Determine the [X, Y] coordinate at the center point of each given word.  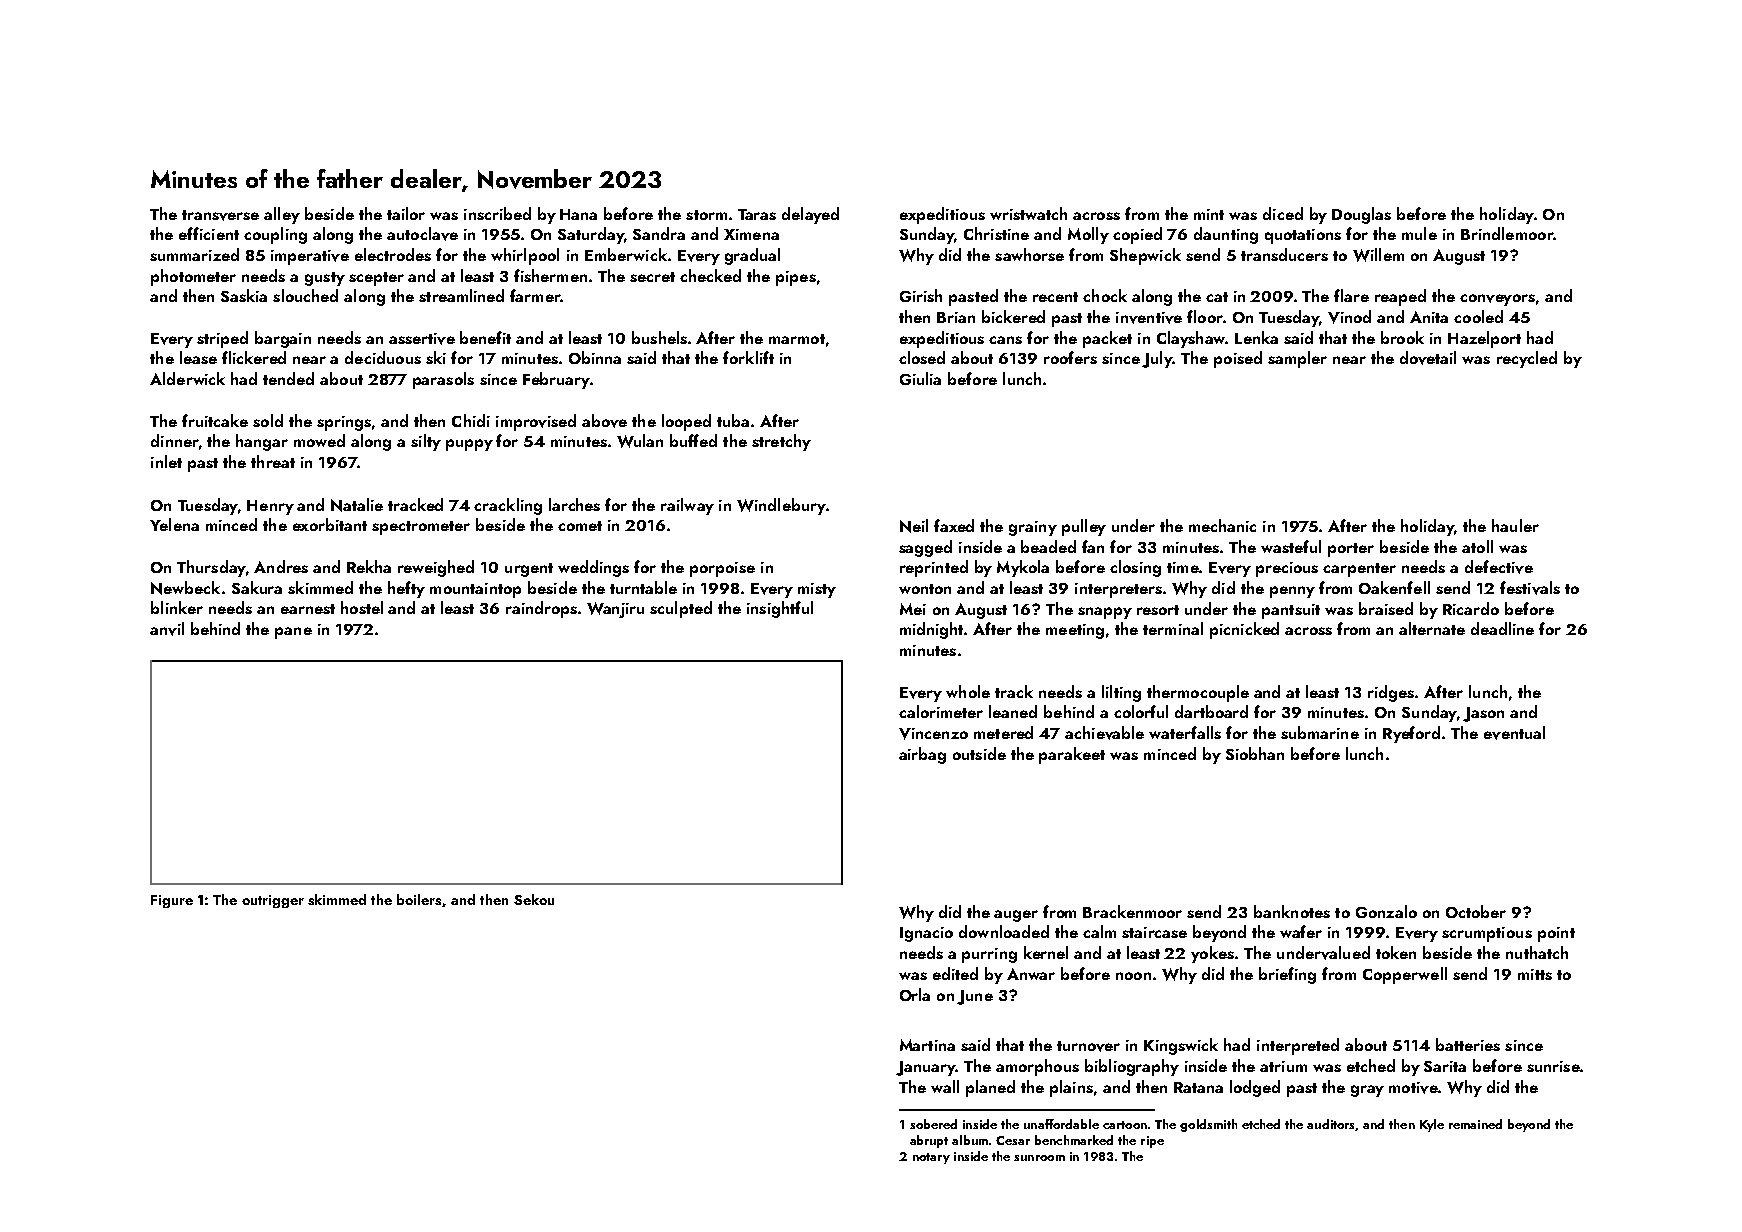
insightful [780, 609]
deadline [1502, 628]
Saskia [244, 295]
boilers [420, 900]
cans [1005, 340]
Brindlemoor [1507, 233]
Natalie [357, 505]
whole [968, 691]
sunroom [1039, 1158]
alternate [1432, 628]
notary [931, 1158]
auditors [1331, 1125]
